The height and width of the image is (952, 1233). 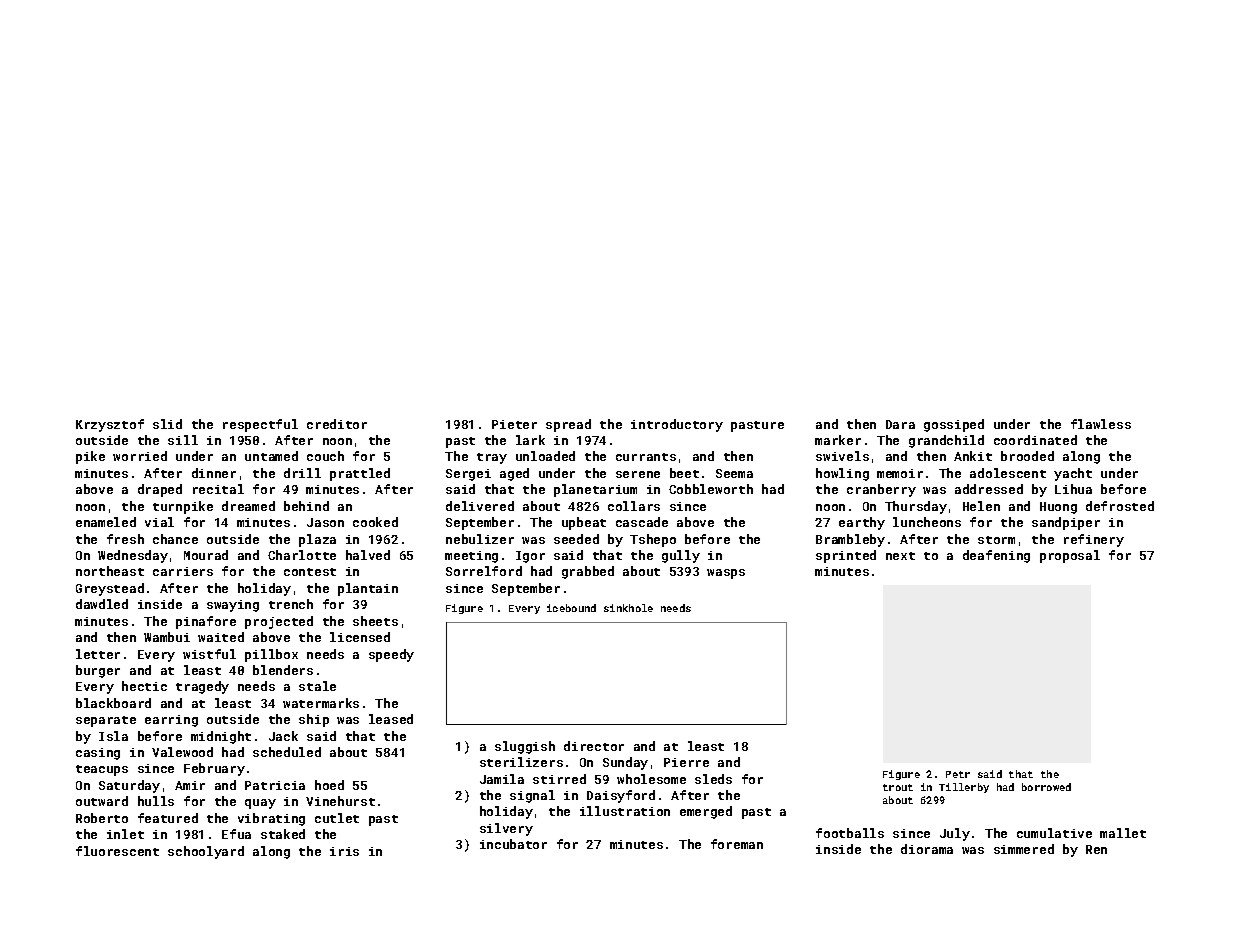 What do you see at coordinates (594, 746) in the image?
I see `director` at bounding box center [594, 746].
